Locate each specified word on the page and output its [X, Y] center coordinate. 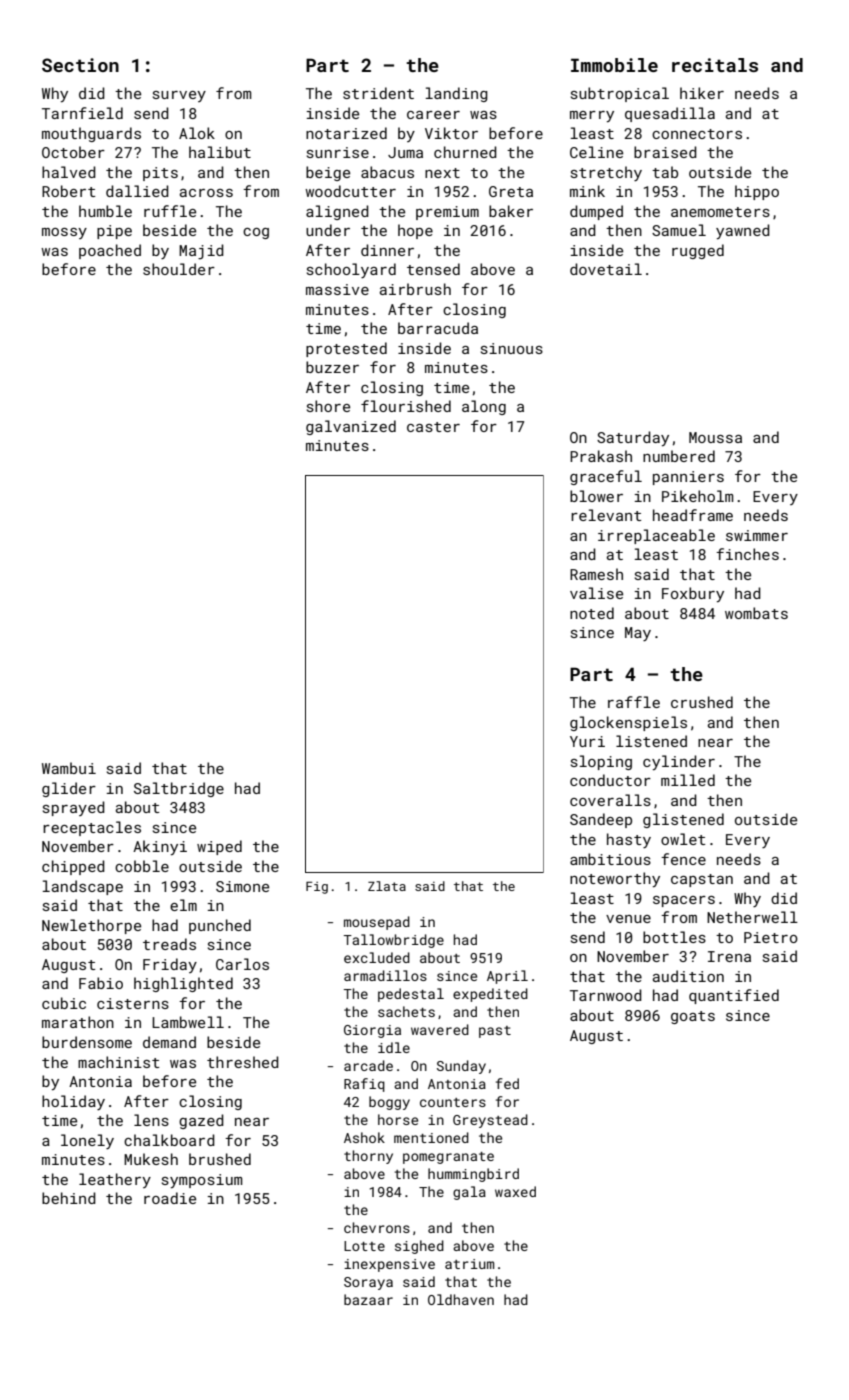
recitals [715, 65]
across [206, 193]
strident [378, 93]
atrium [469, 1264]
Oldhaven [461, 1299]
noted [592, 613]
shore [328, 406]
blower [596, 496]
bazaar [368, 1299]
